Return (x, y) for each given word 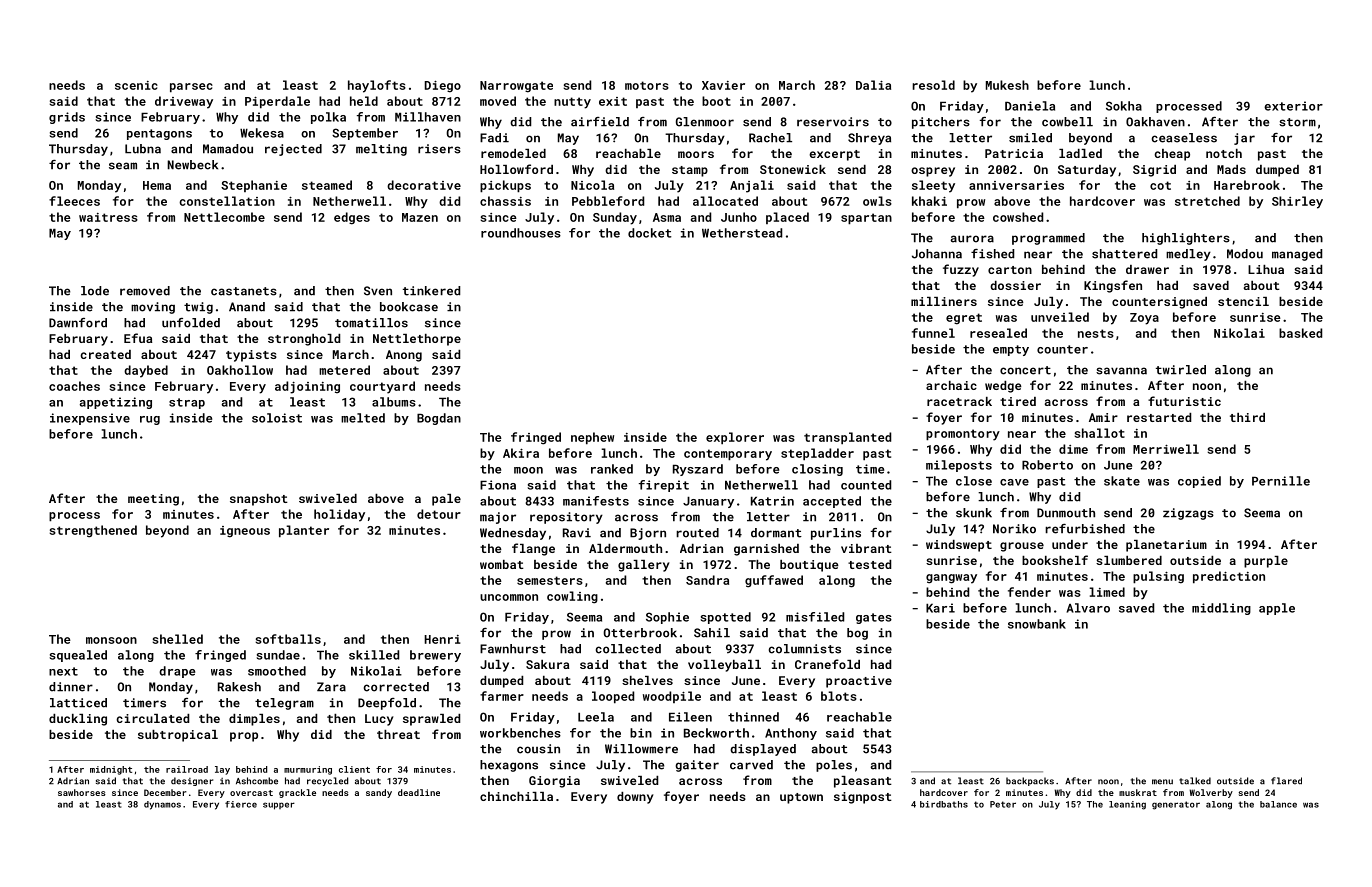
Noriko (1014, 529)
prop (244, 737)
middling (1221, 609)
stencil (1243, 301)
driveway (184, 102)
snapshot (259, 500)
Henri (442, 639)
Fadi (494, 138)
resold (933, 85)
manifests (596, 501)
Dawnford (78, 323)
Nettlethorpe (417, 340)
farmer (502, 696)
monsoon (111, 640)
